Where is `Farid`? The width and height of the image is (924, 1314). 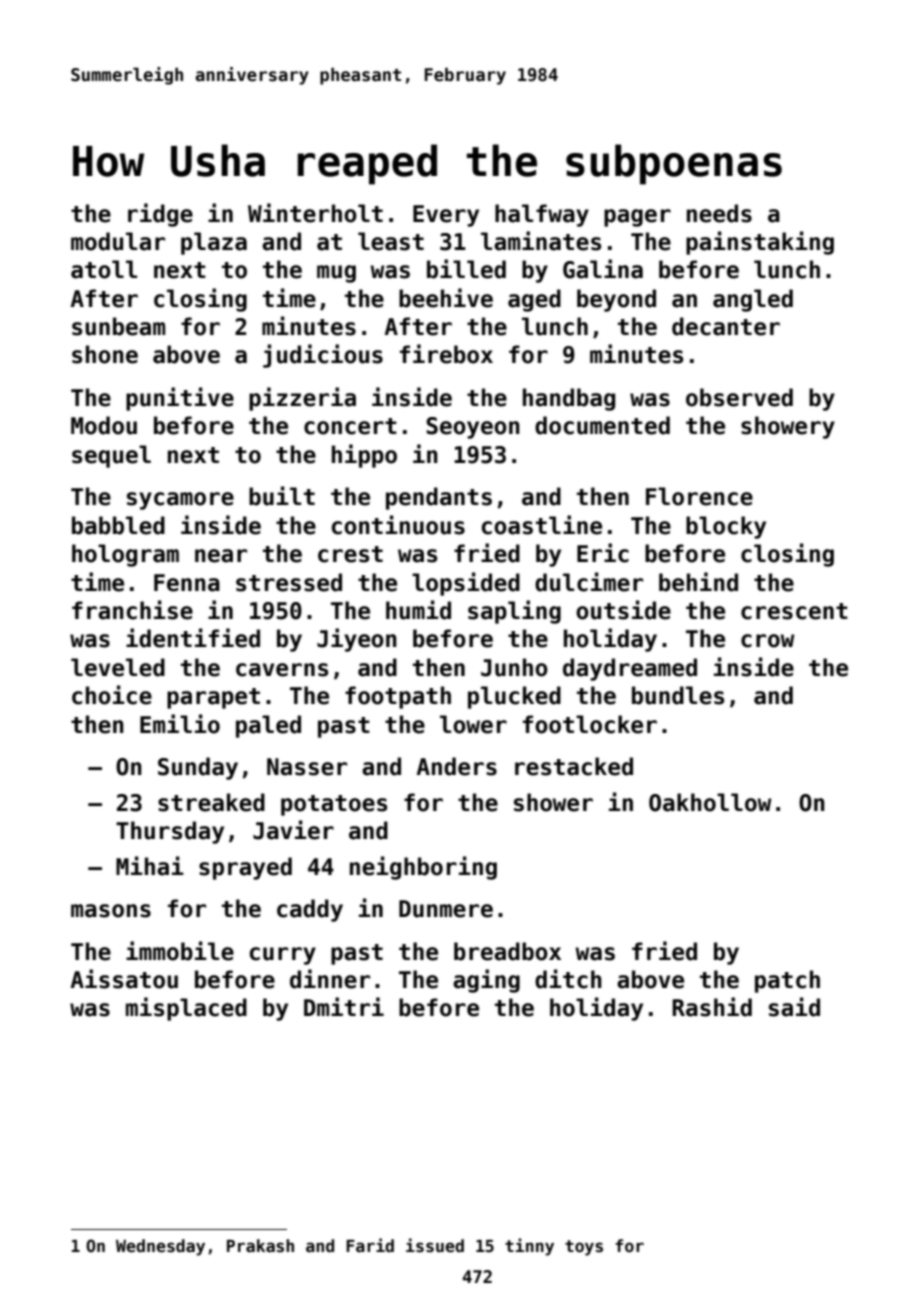 Farid is located at coordinates (370, 1245).
